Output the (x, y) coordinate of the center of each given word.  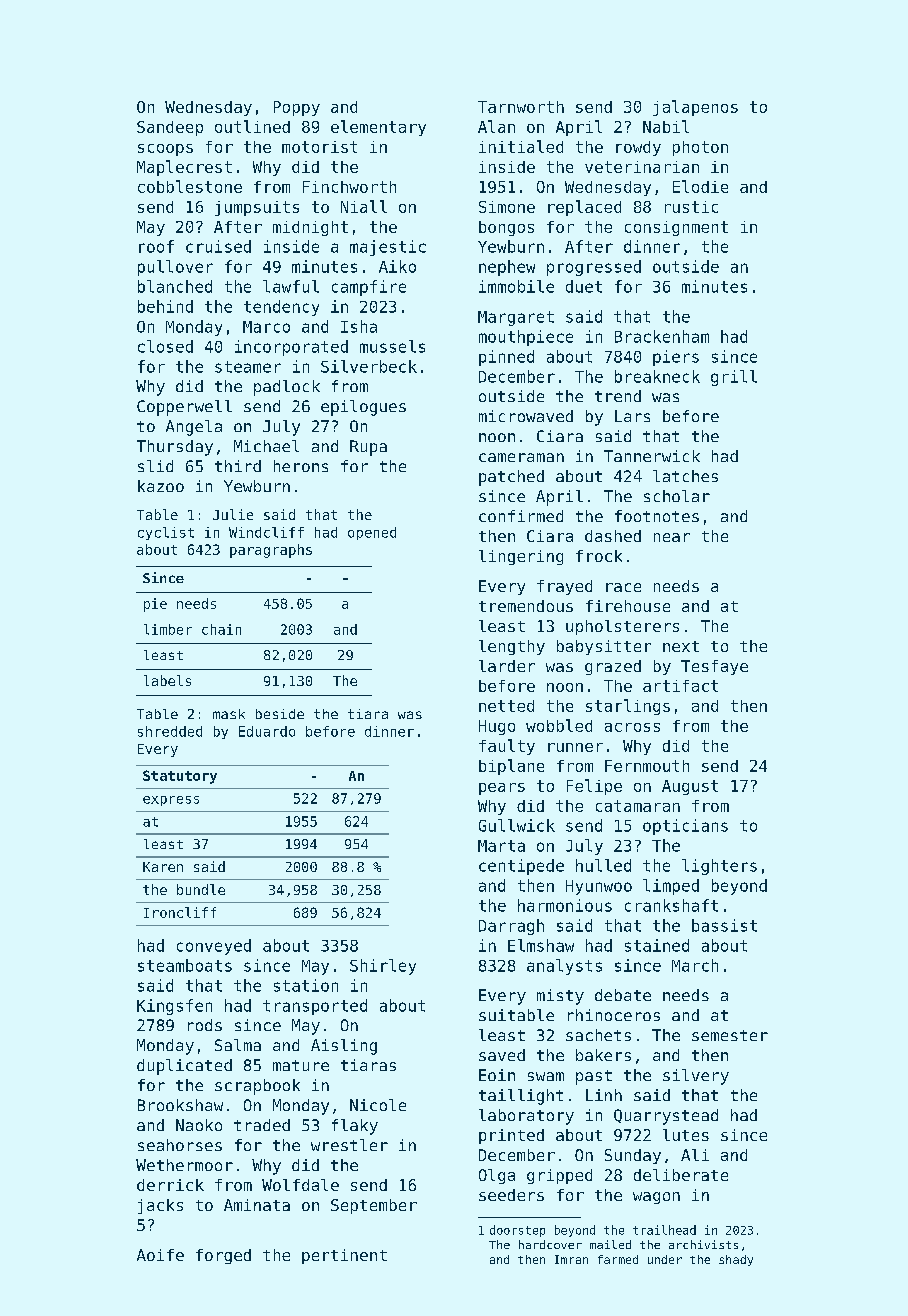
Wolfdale (300, 1185)
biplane (511, 767)
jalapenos (695, 108)
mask (229, 714)
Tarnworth (521, 107)
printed (511, 1136)
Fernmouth (647, 766)
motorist (319, 147)
